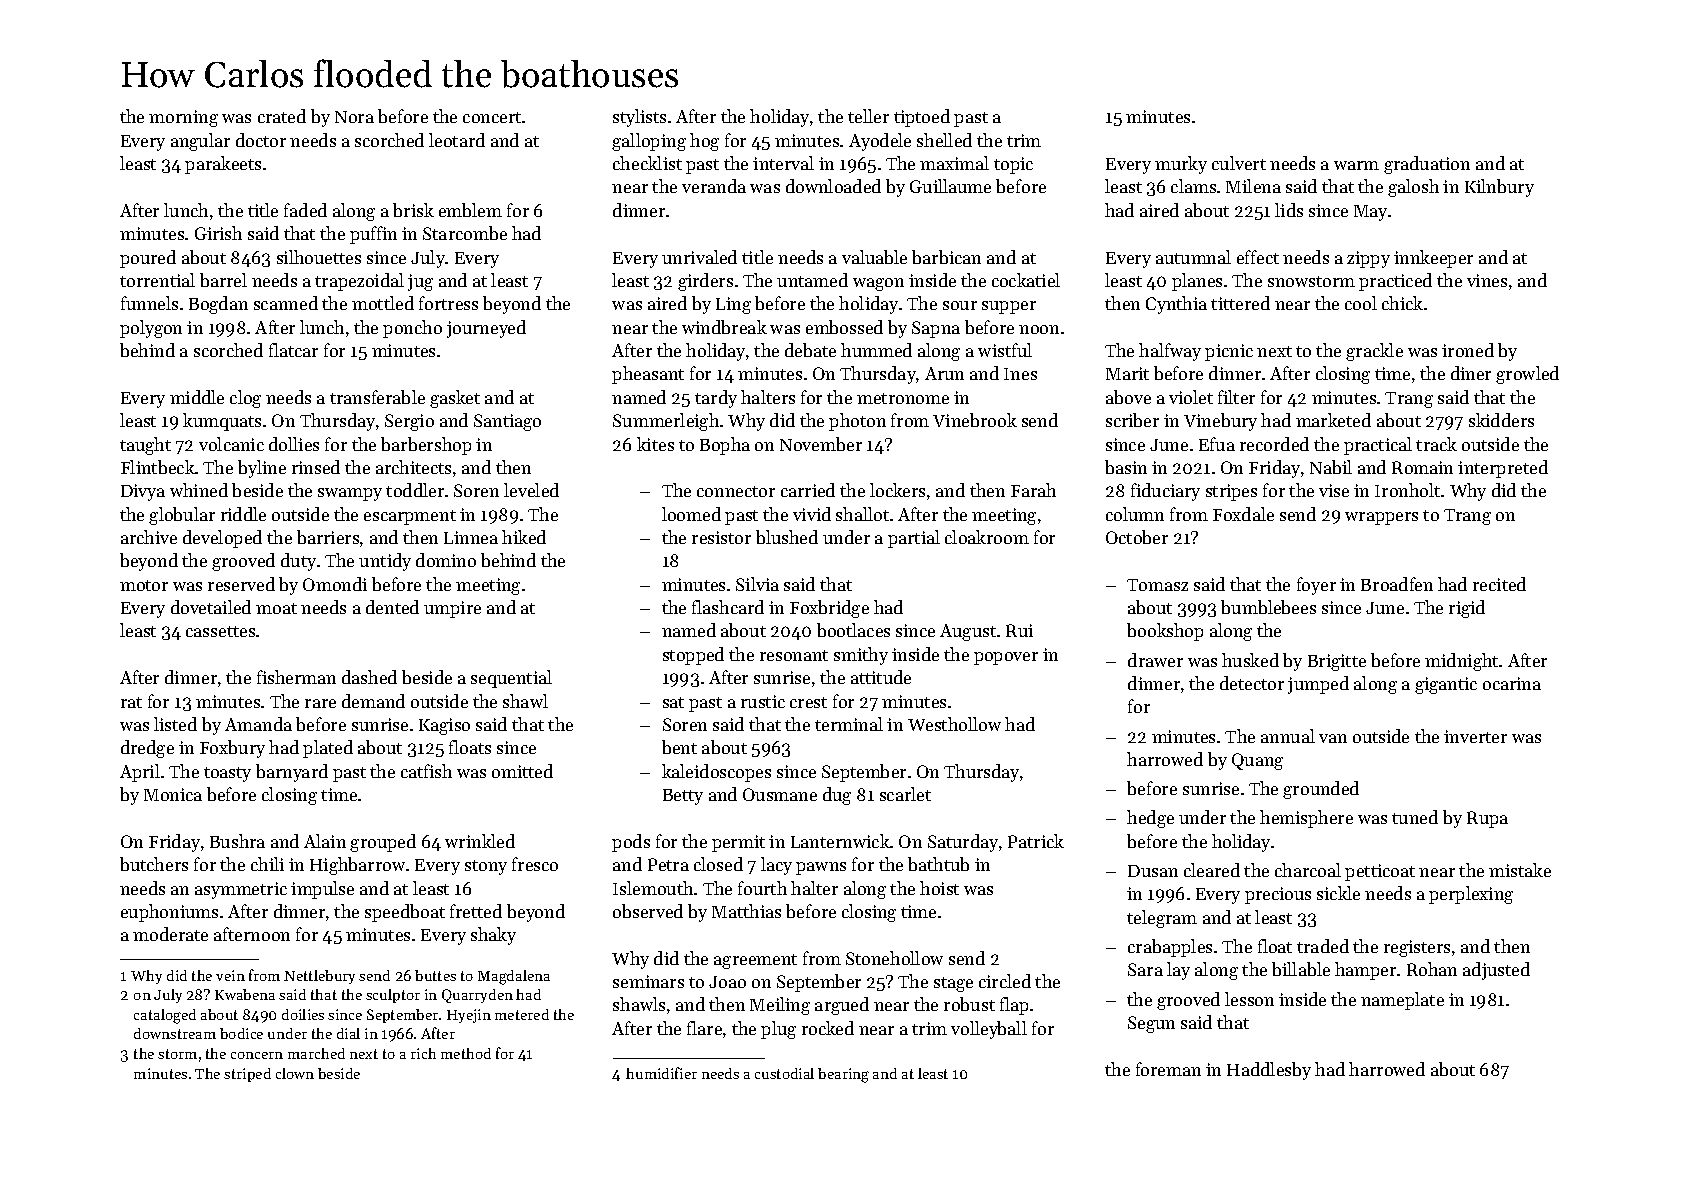 The height and width of the screenshot is (1189, 1681). Describe the element at coordinates (200, 142) in the screenshot. I see `angular` at that location.
